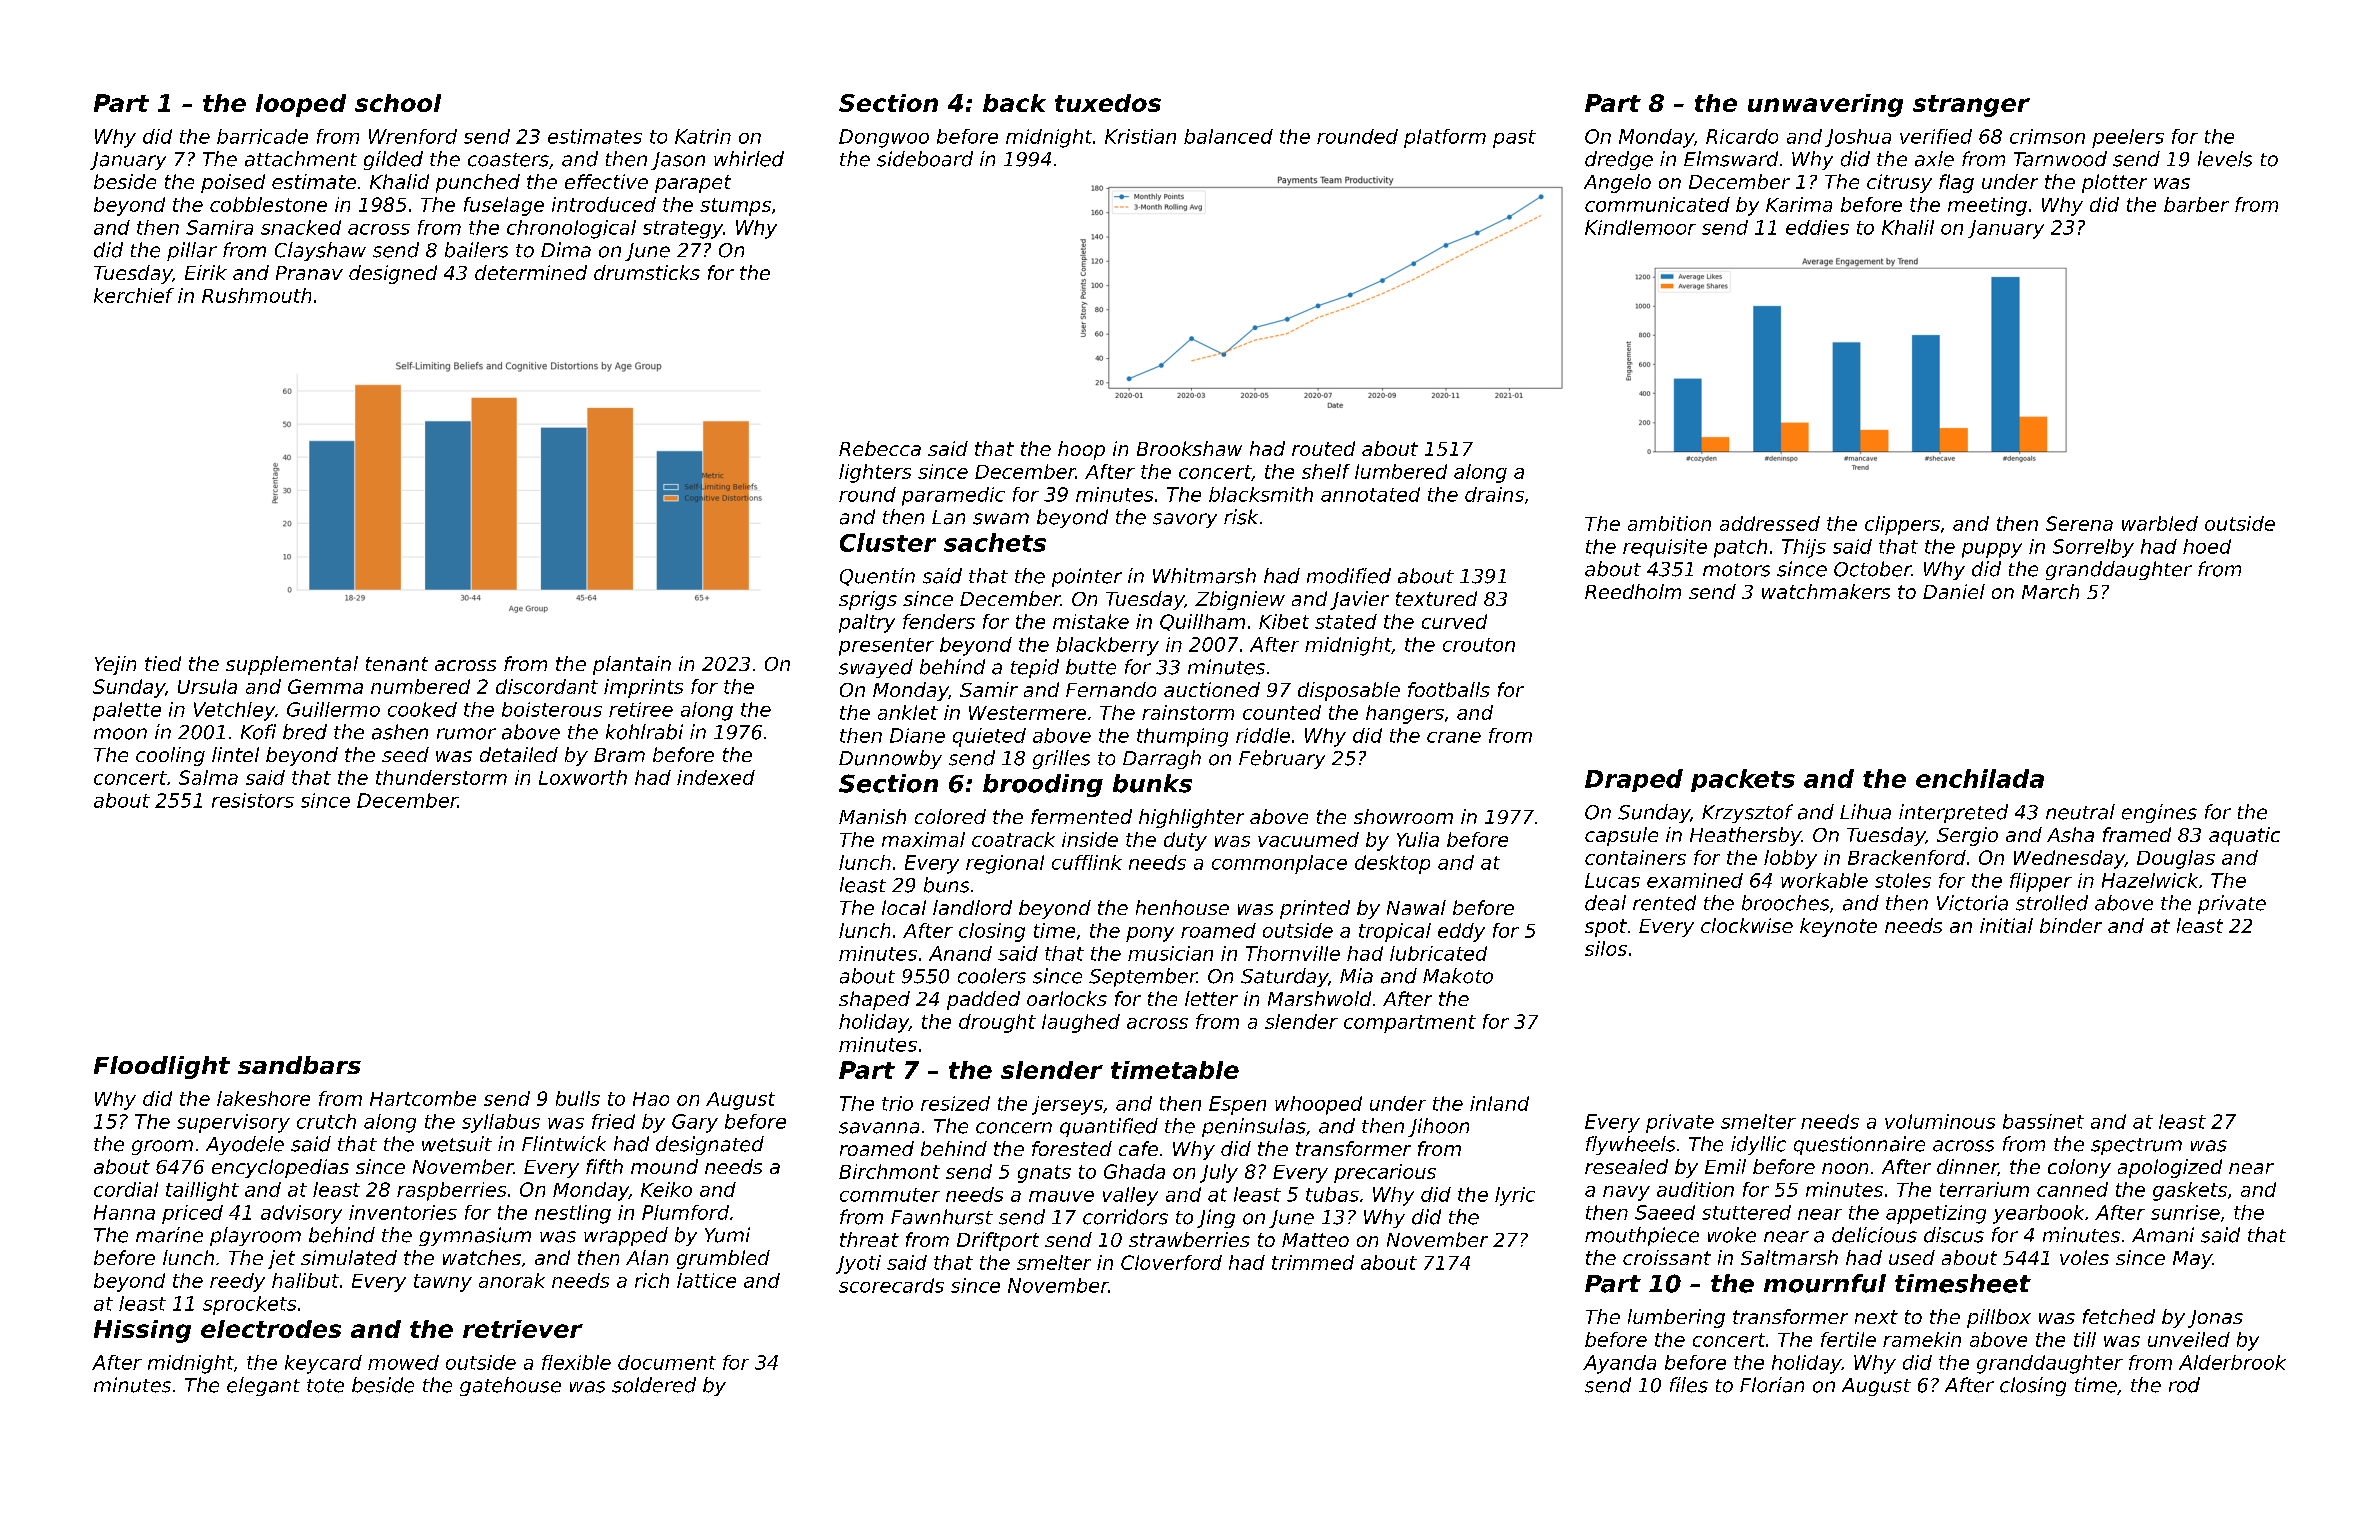 This screenshot has width=2380, height=1540. I want to click on Hissing, so click(142, 1331).
